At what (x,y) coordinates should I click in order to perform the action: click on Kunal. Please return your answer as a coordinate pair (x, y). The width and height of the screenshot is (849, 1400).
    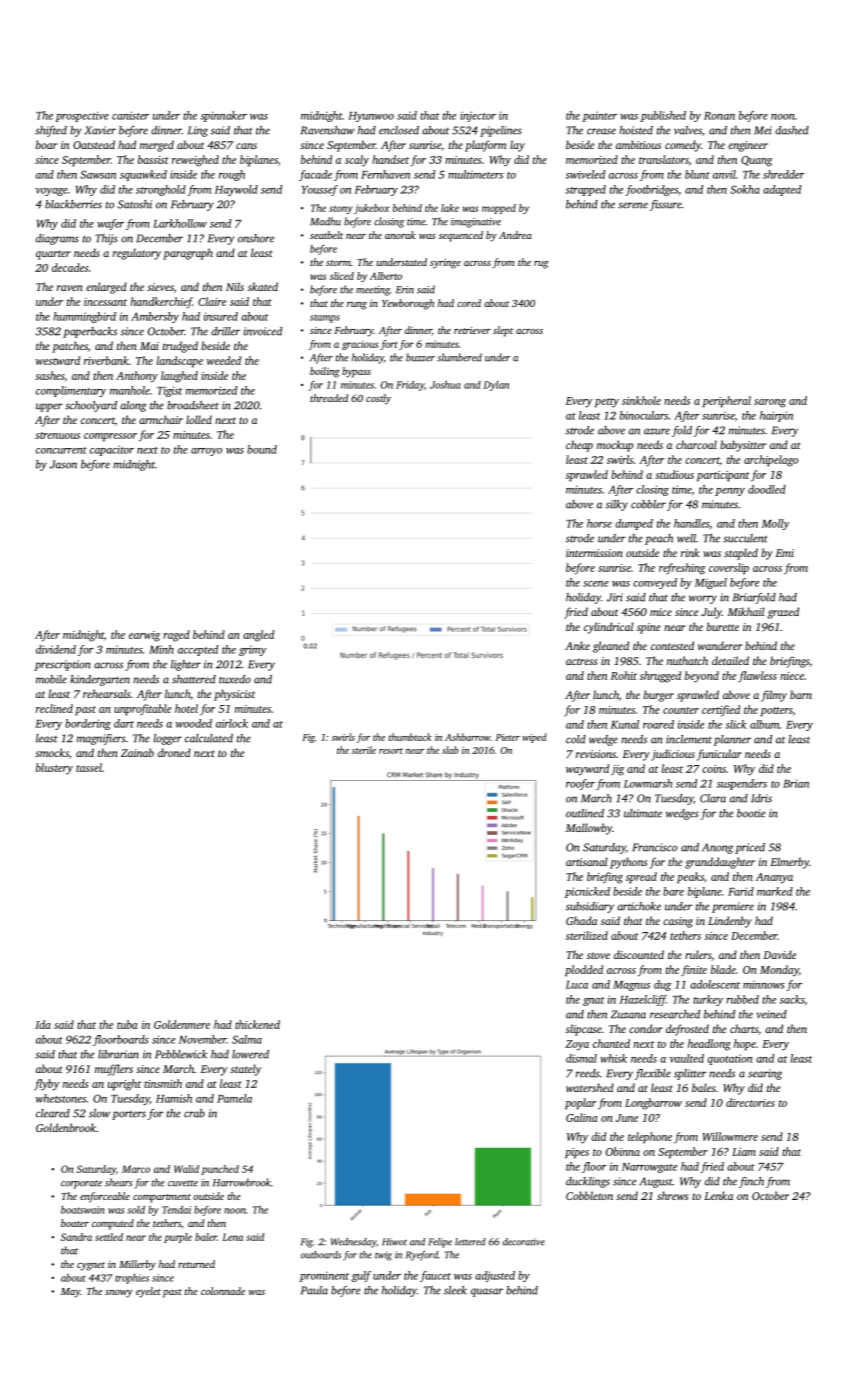
    Looking at the image, I should click on (625, 724).
